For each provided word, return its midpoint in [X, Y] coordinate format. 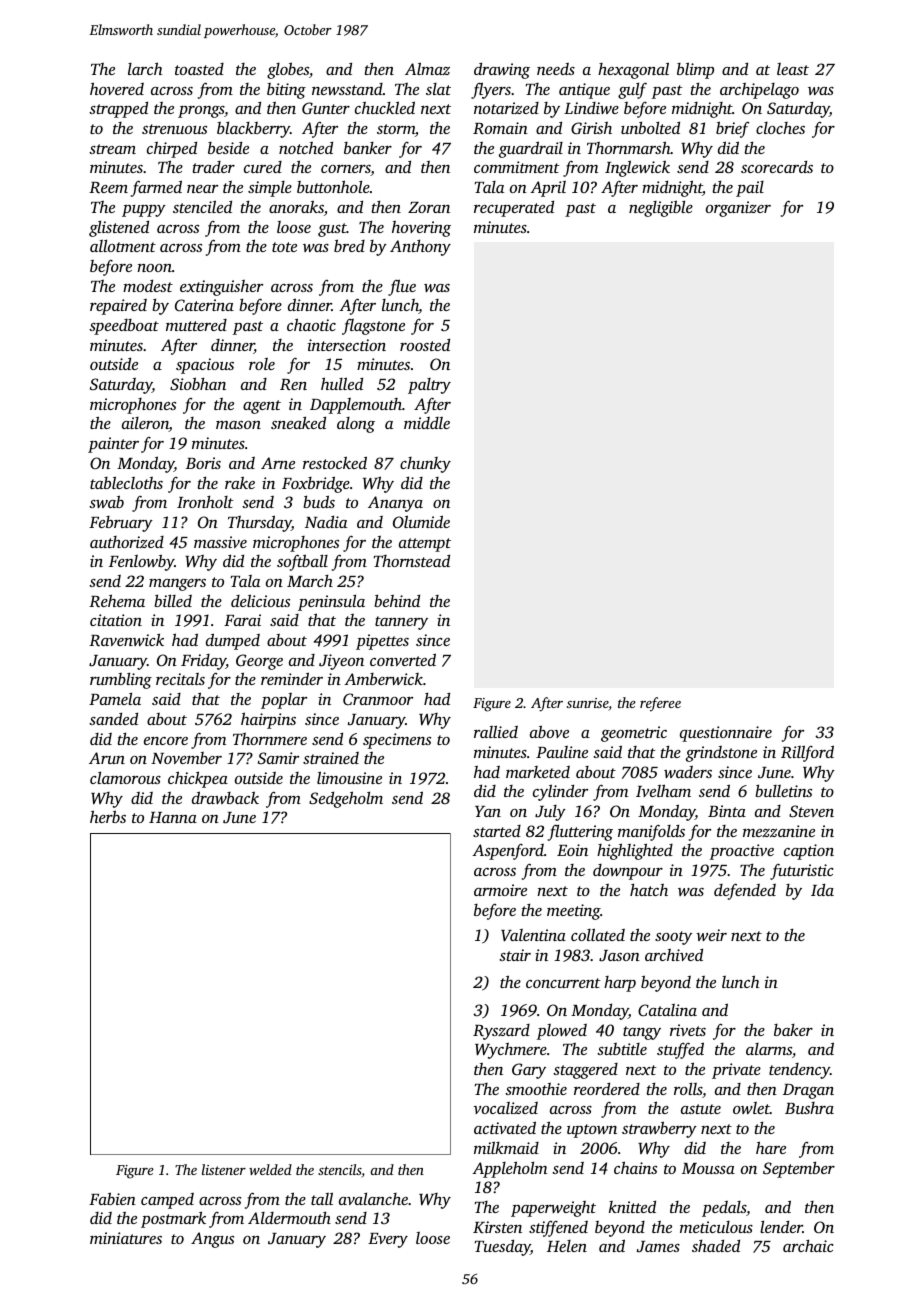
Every [388, 1240]
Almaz [427, 68]
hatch [649, 890]
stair [515, 955]
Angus [212, 1240]
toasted [199, 69]
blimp [695, 70]
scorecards [777, 166]
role [262, 364]
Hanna [173, 817]
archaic [808, 1246]
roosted [425, 344]
